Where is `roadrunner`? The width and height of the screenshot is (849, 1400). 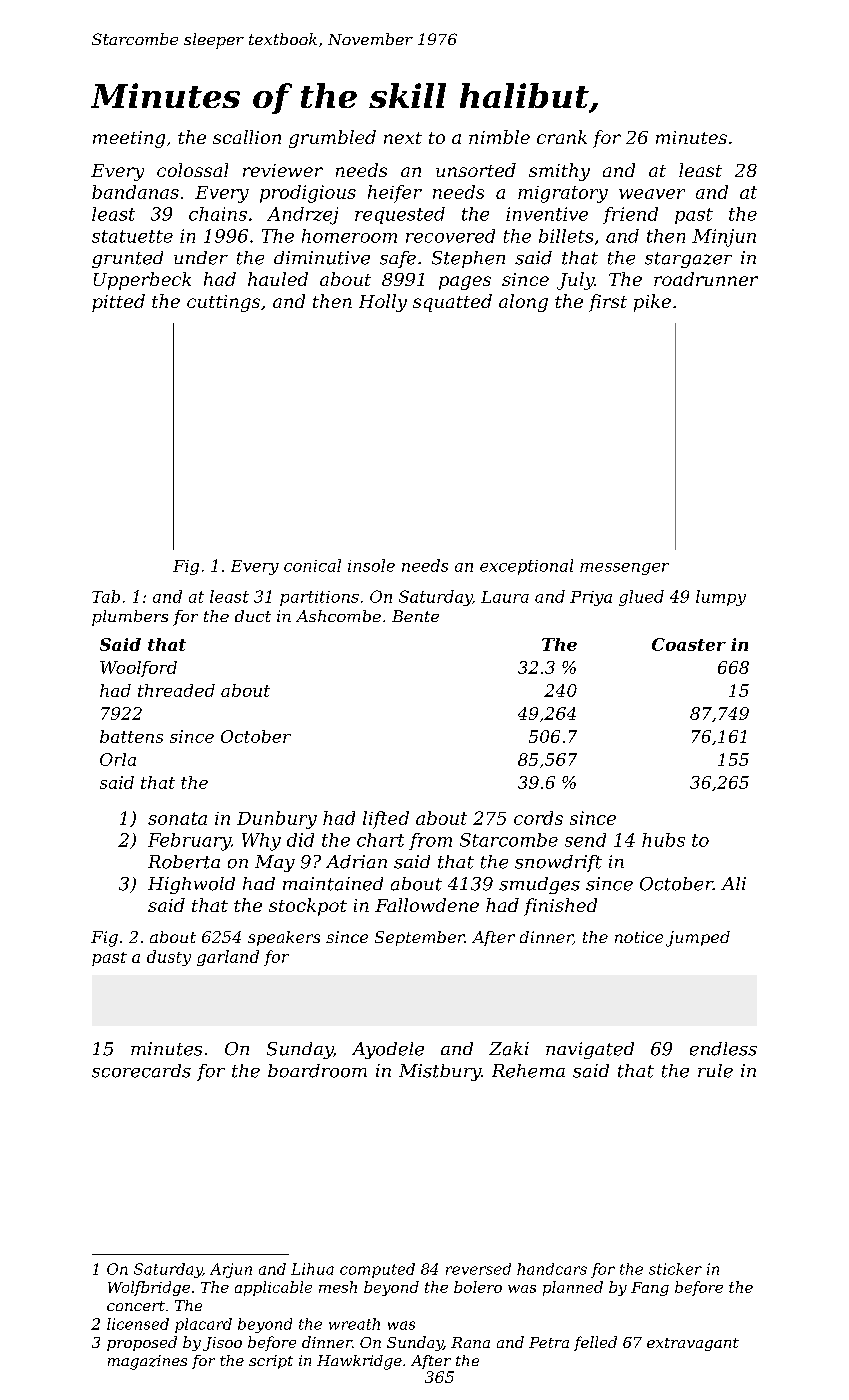 roadrunner is located at coordinates (706, 279).
